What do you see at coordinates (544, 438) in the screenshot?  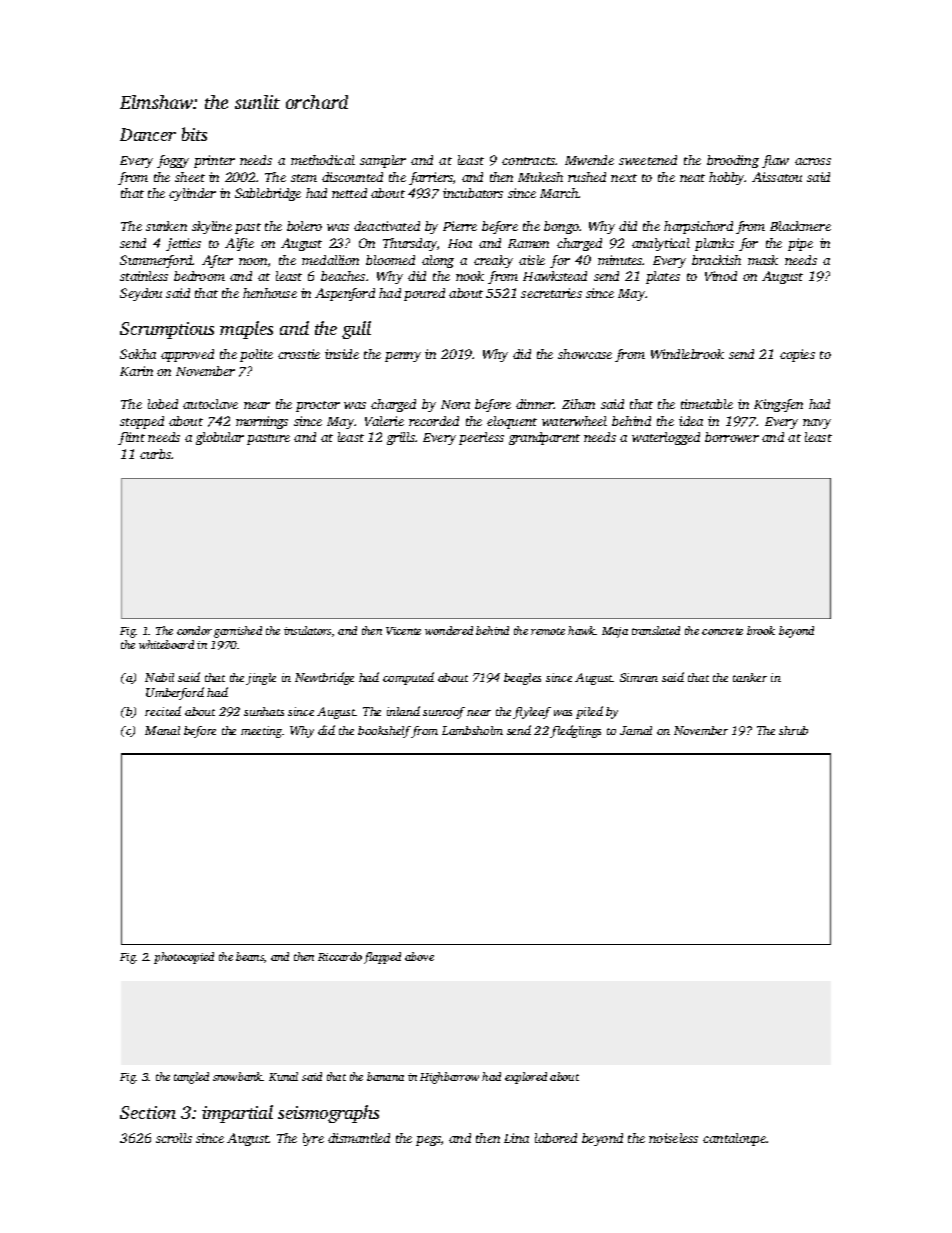 I see `grandparent` at bounding box center [544, 438].
